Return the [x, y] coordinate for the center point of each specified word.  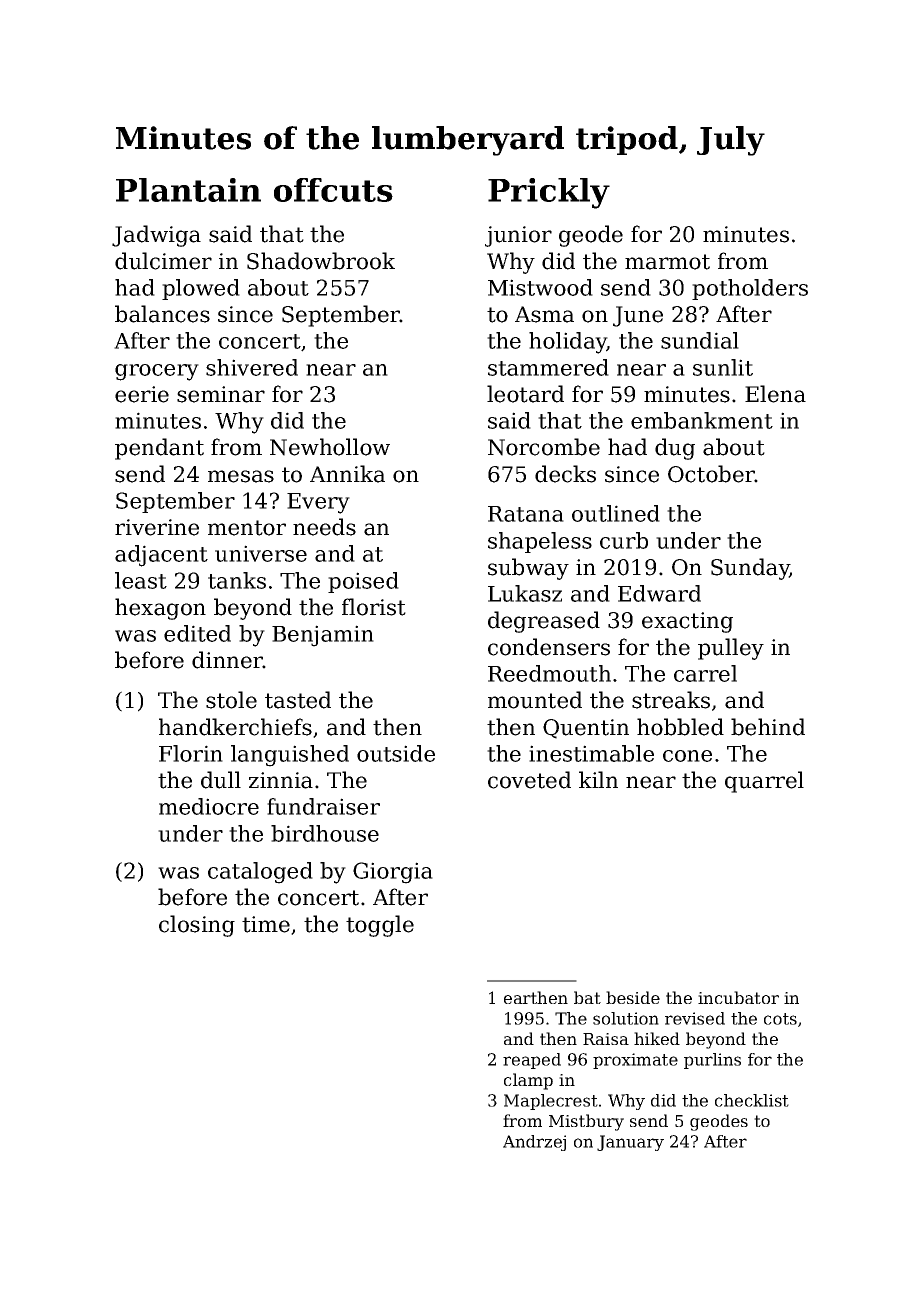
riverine [157, 527]
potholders [750, 289]
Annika [347, 474]
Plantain [188, 190]
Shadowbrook [321, 261]
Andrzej [534, 1143]
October [711, 474]
